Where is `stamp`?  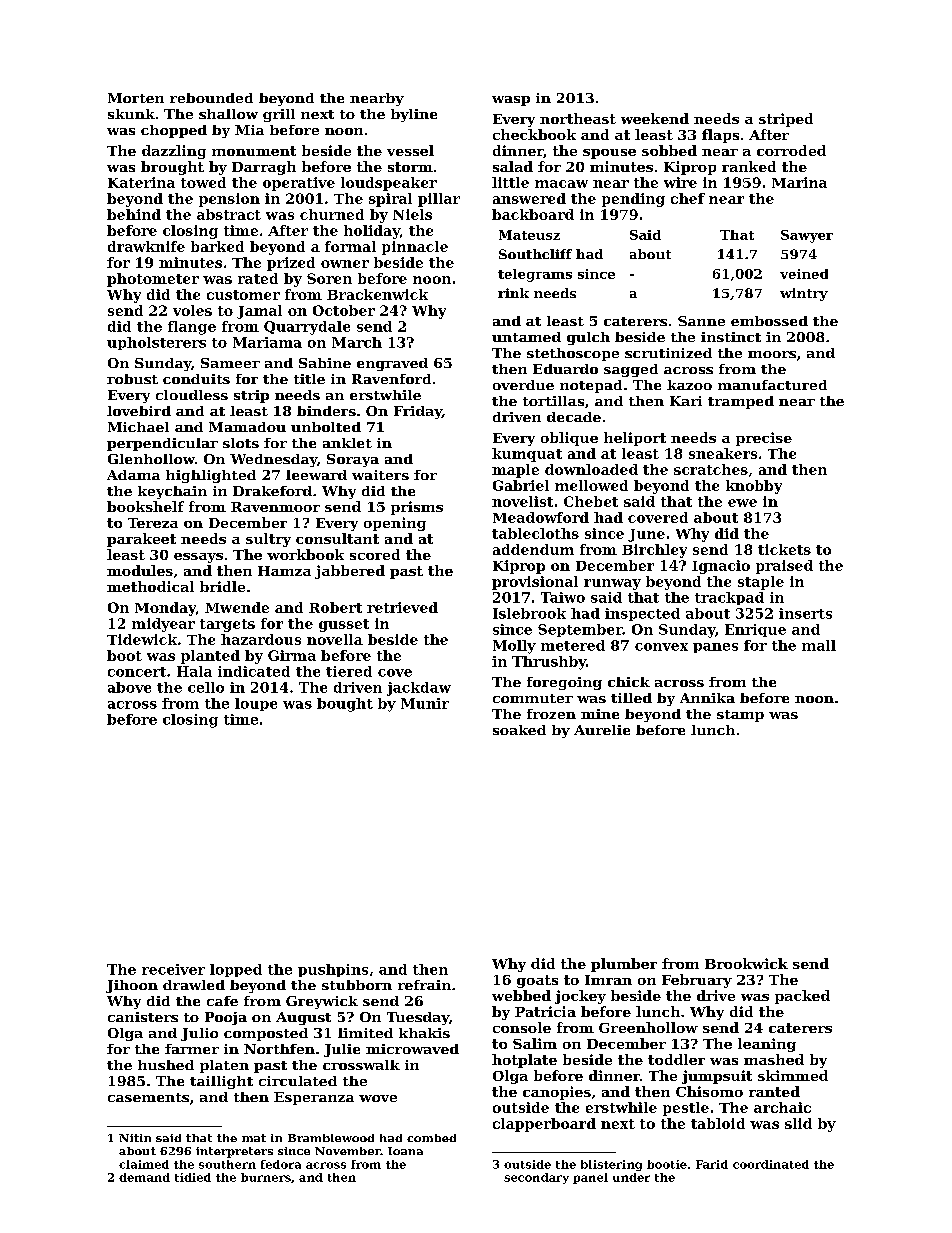 stamp is located at coordinates (740, 716).
